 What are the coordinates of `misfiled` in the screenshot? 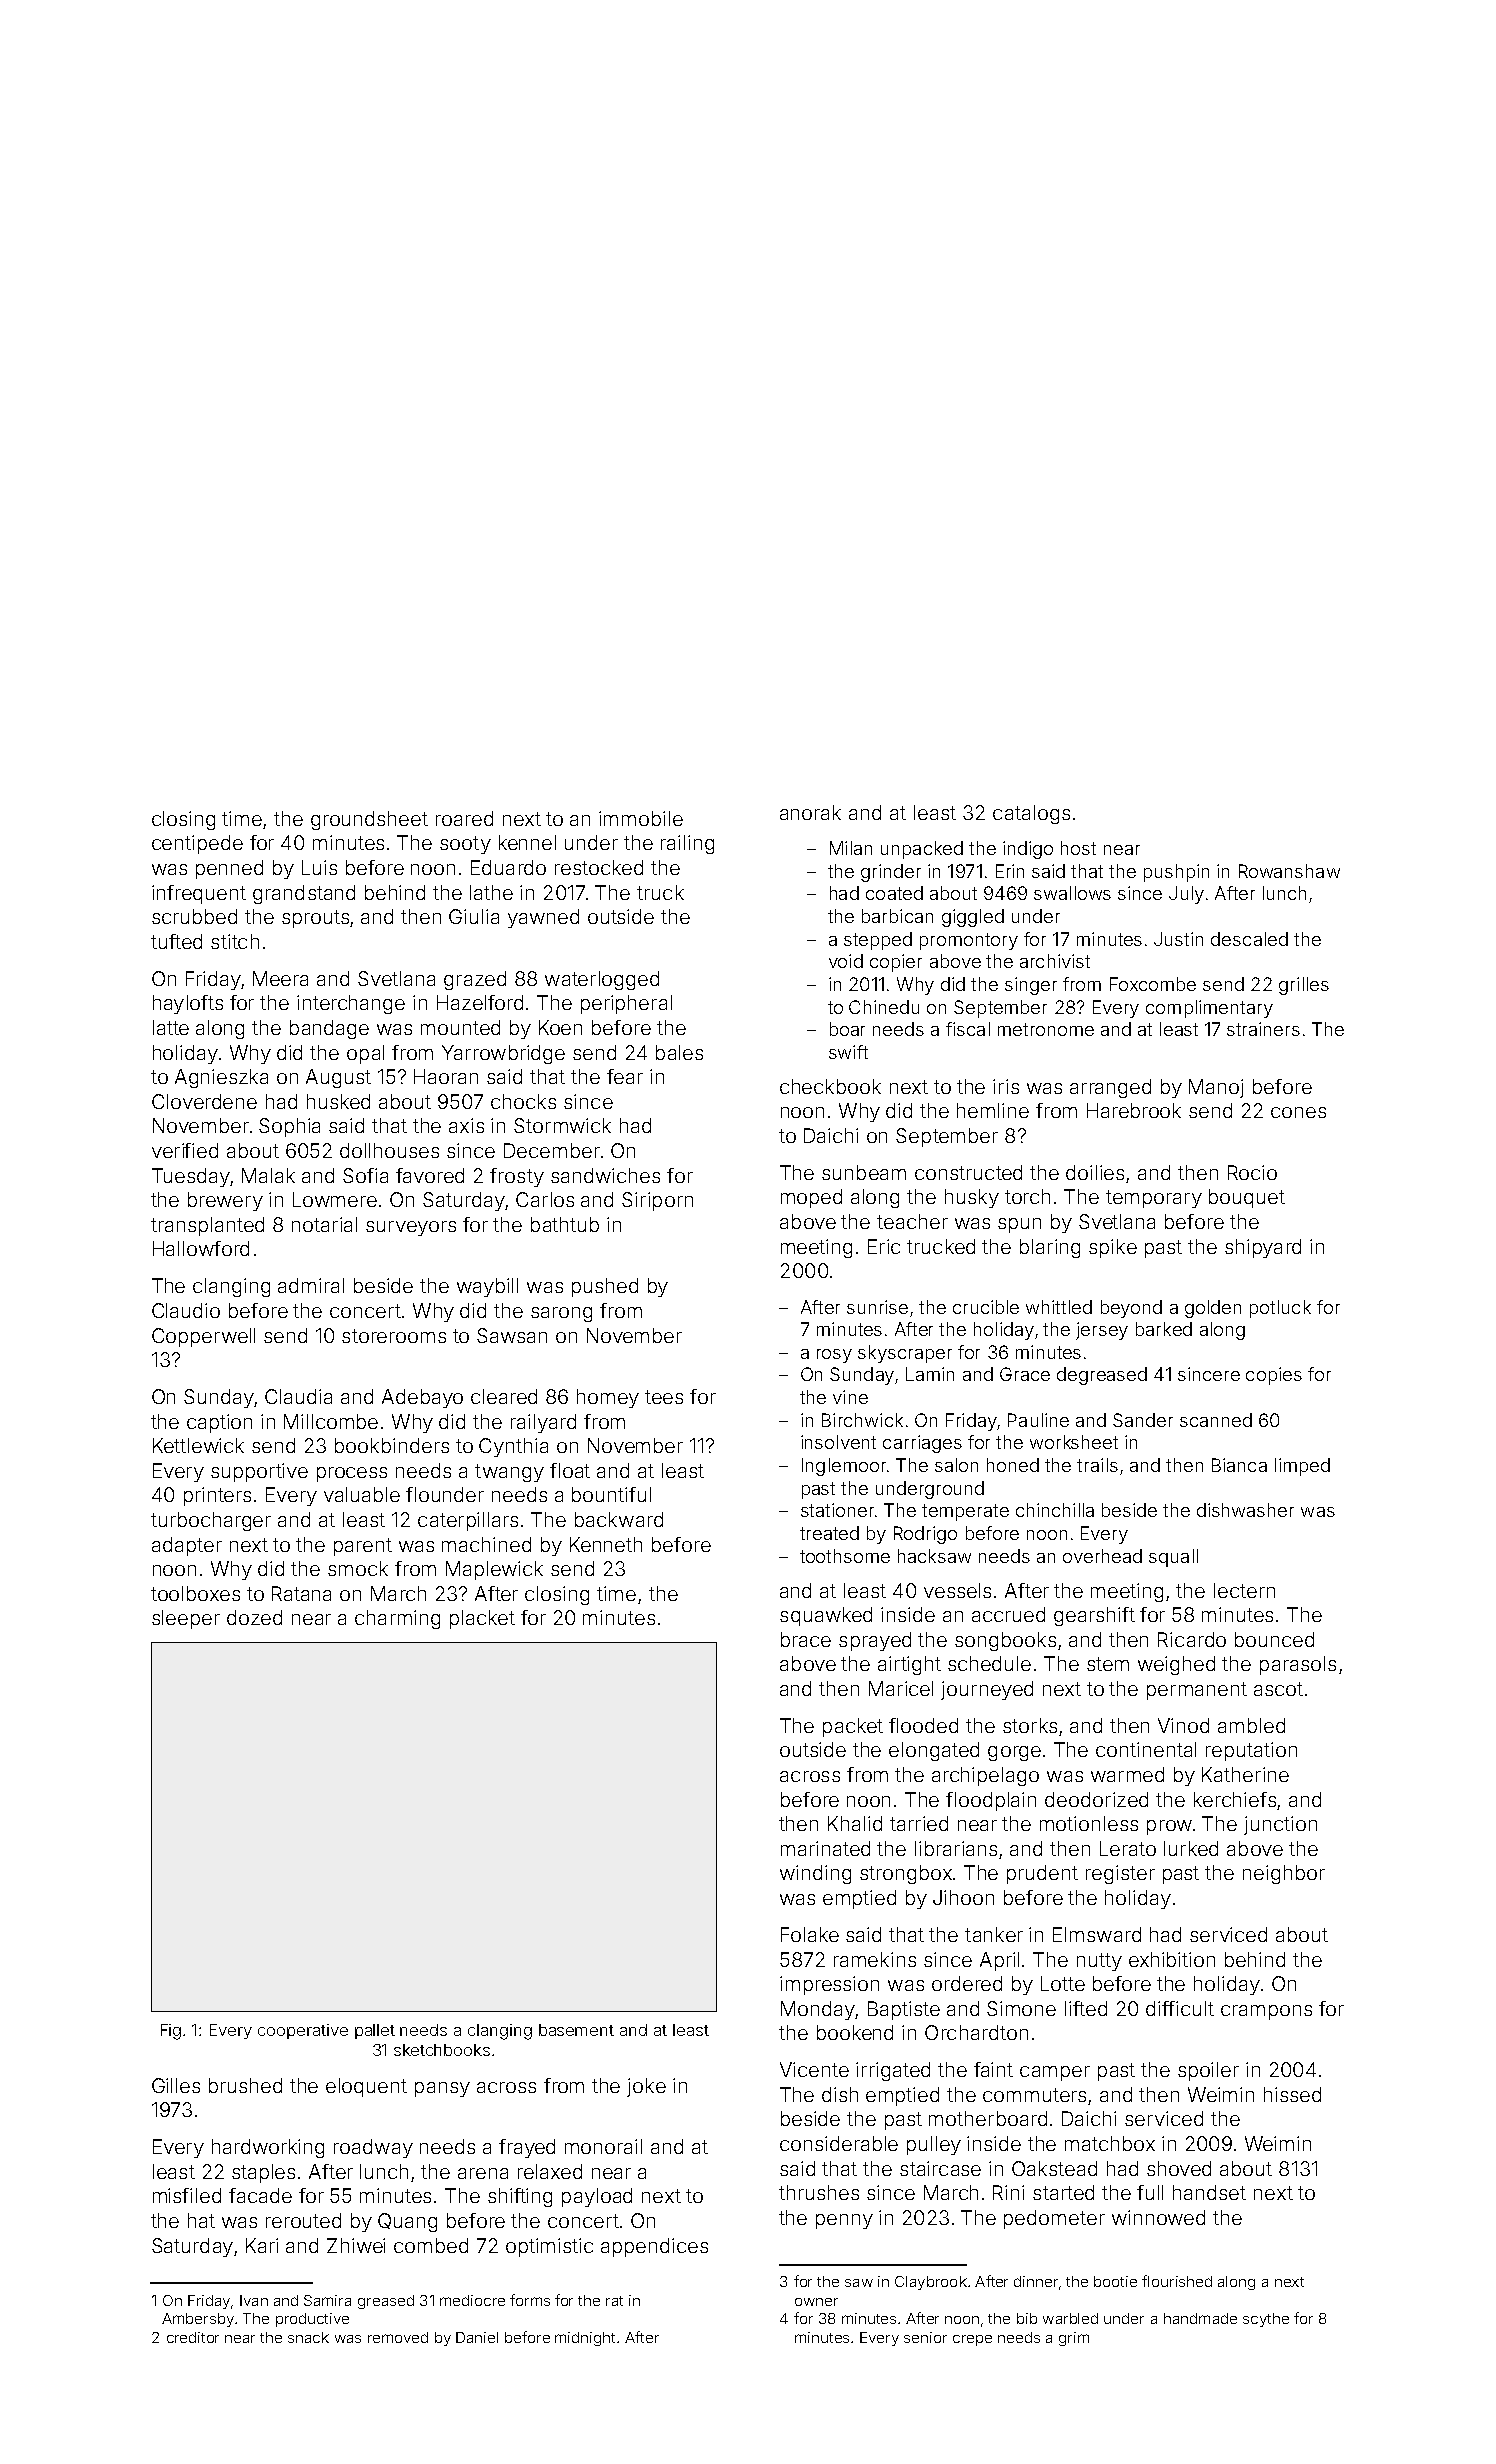 It's located at (187, 2195).
